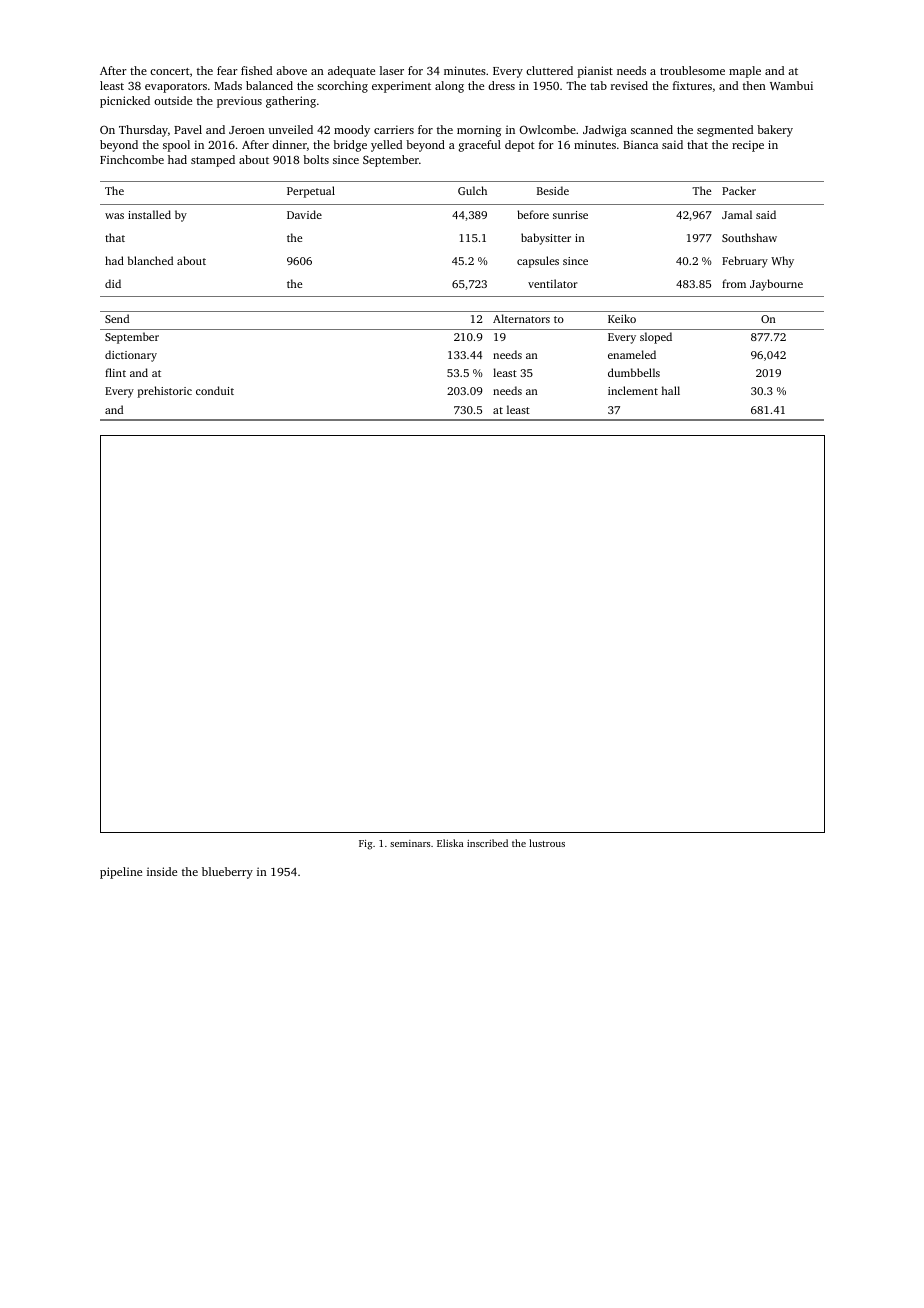 Image resolution: width=924 pixels, height=1308 pixels. I want to click on inside, so click(162, 871).
